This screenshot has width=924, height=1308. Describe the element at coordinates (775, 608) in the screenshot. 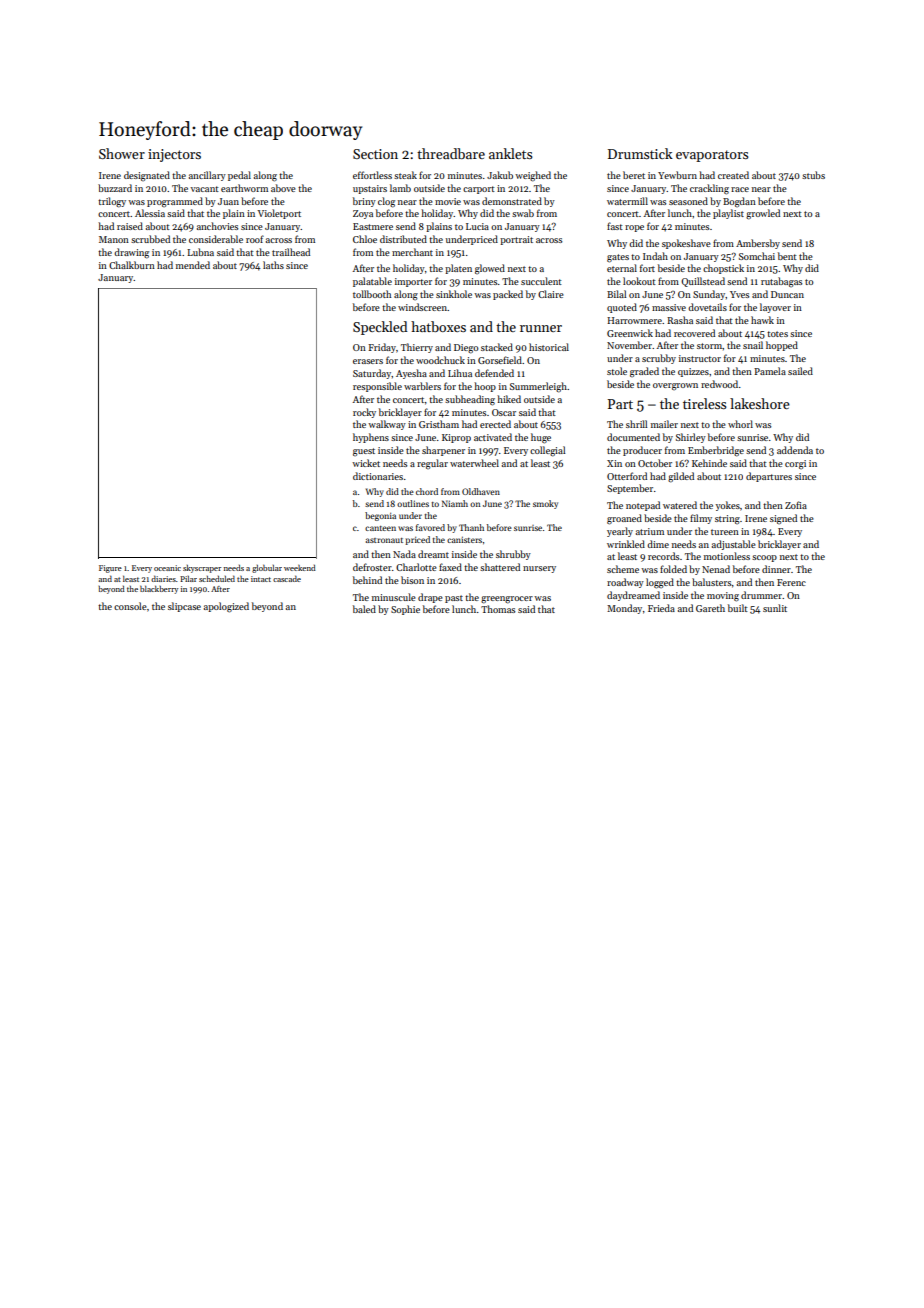

I see `sunlit` at that location.
